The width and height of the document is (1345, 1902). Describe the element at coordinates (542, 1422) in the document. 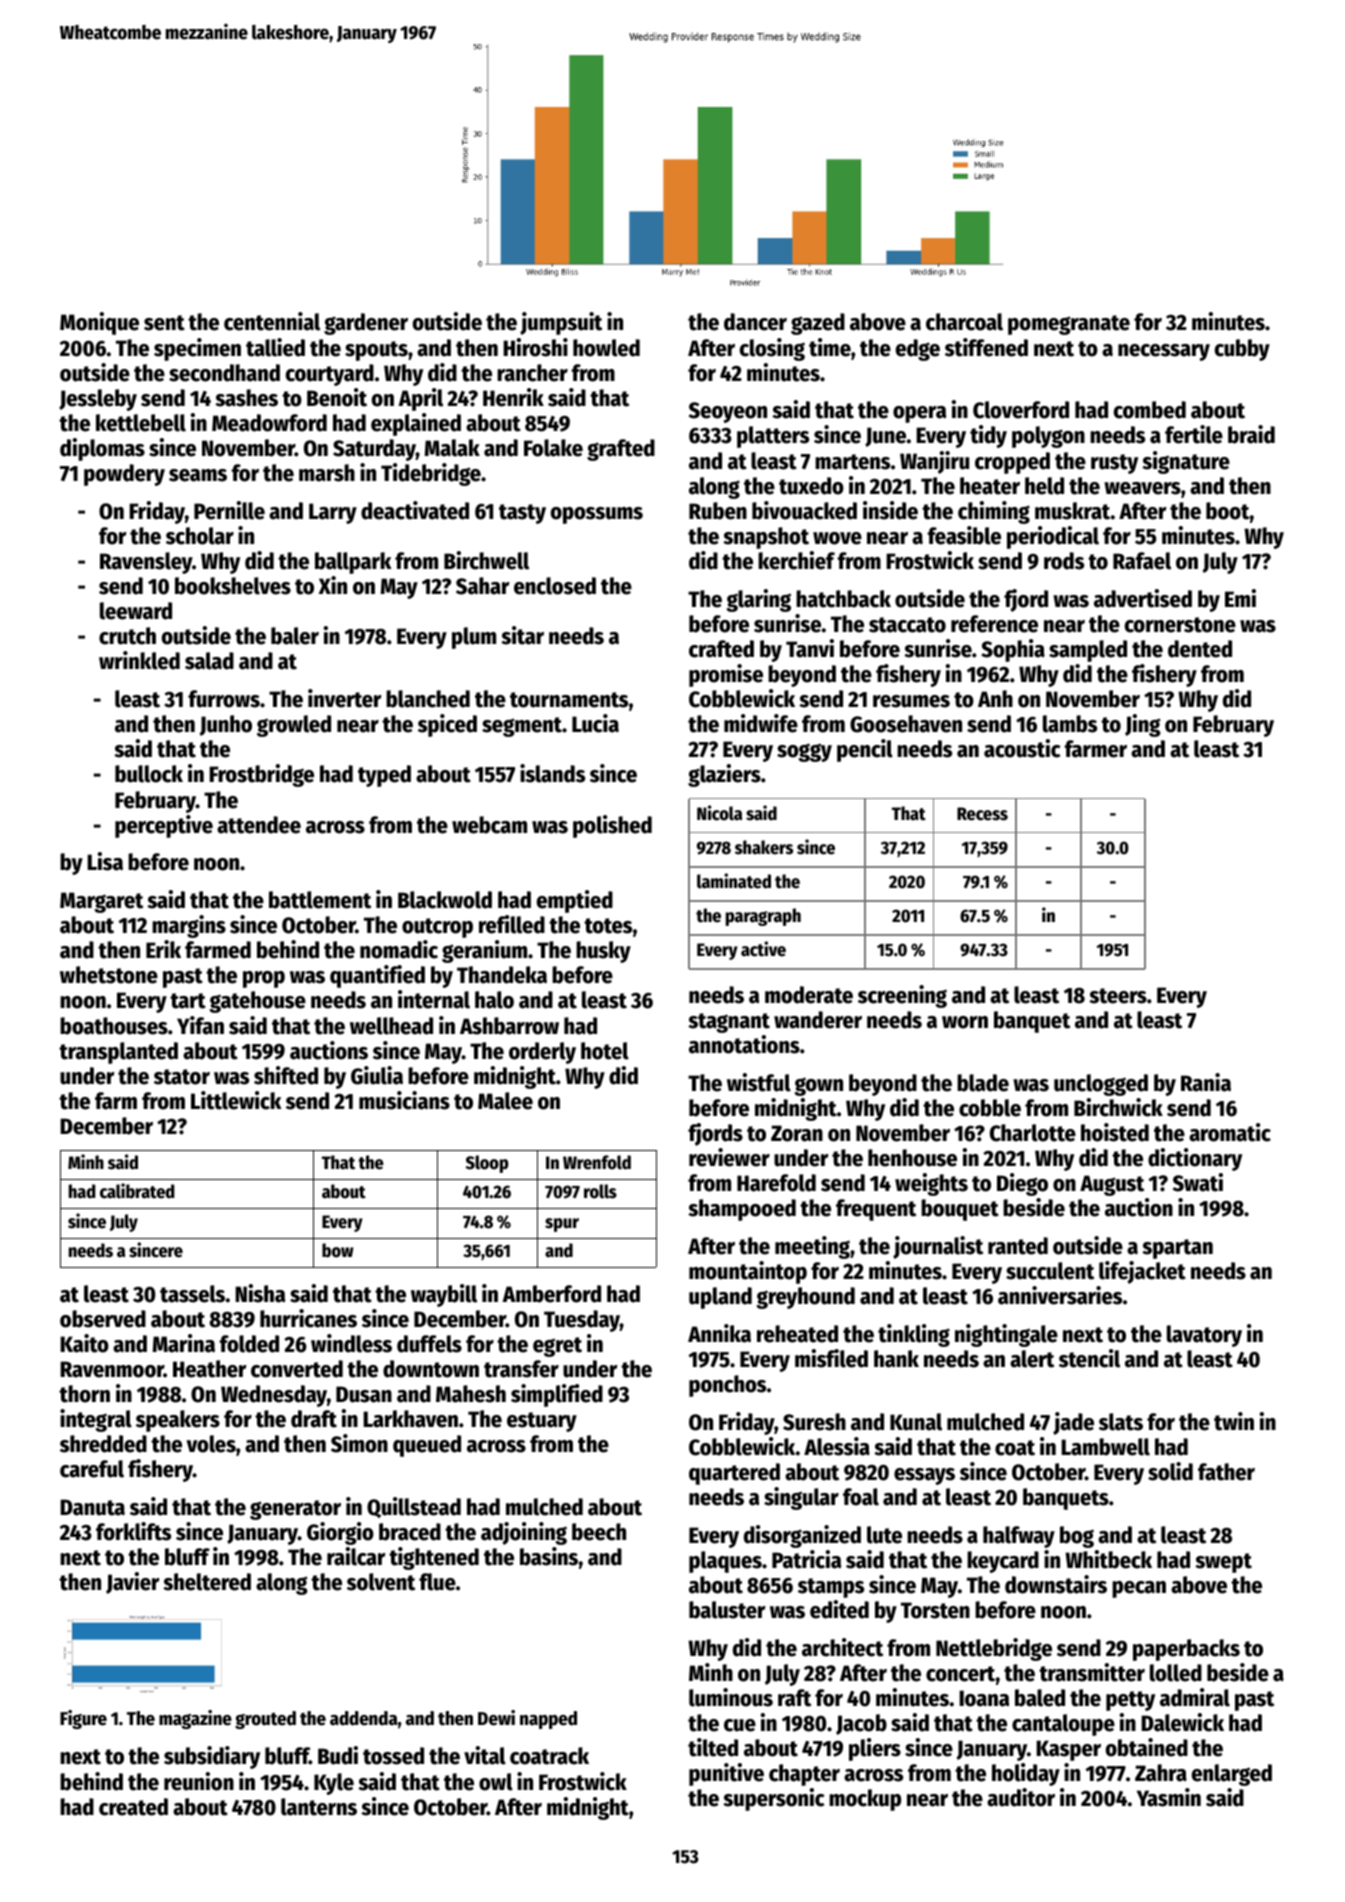

I see `estuary` at that location.
